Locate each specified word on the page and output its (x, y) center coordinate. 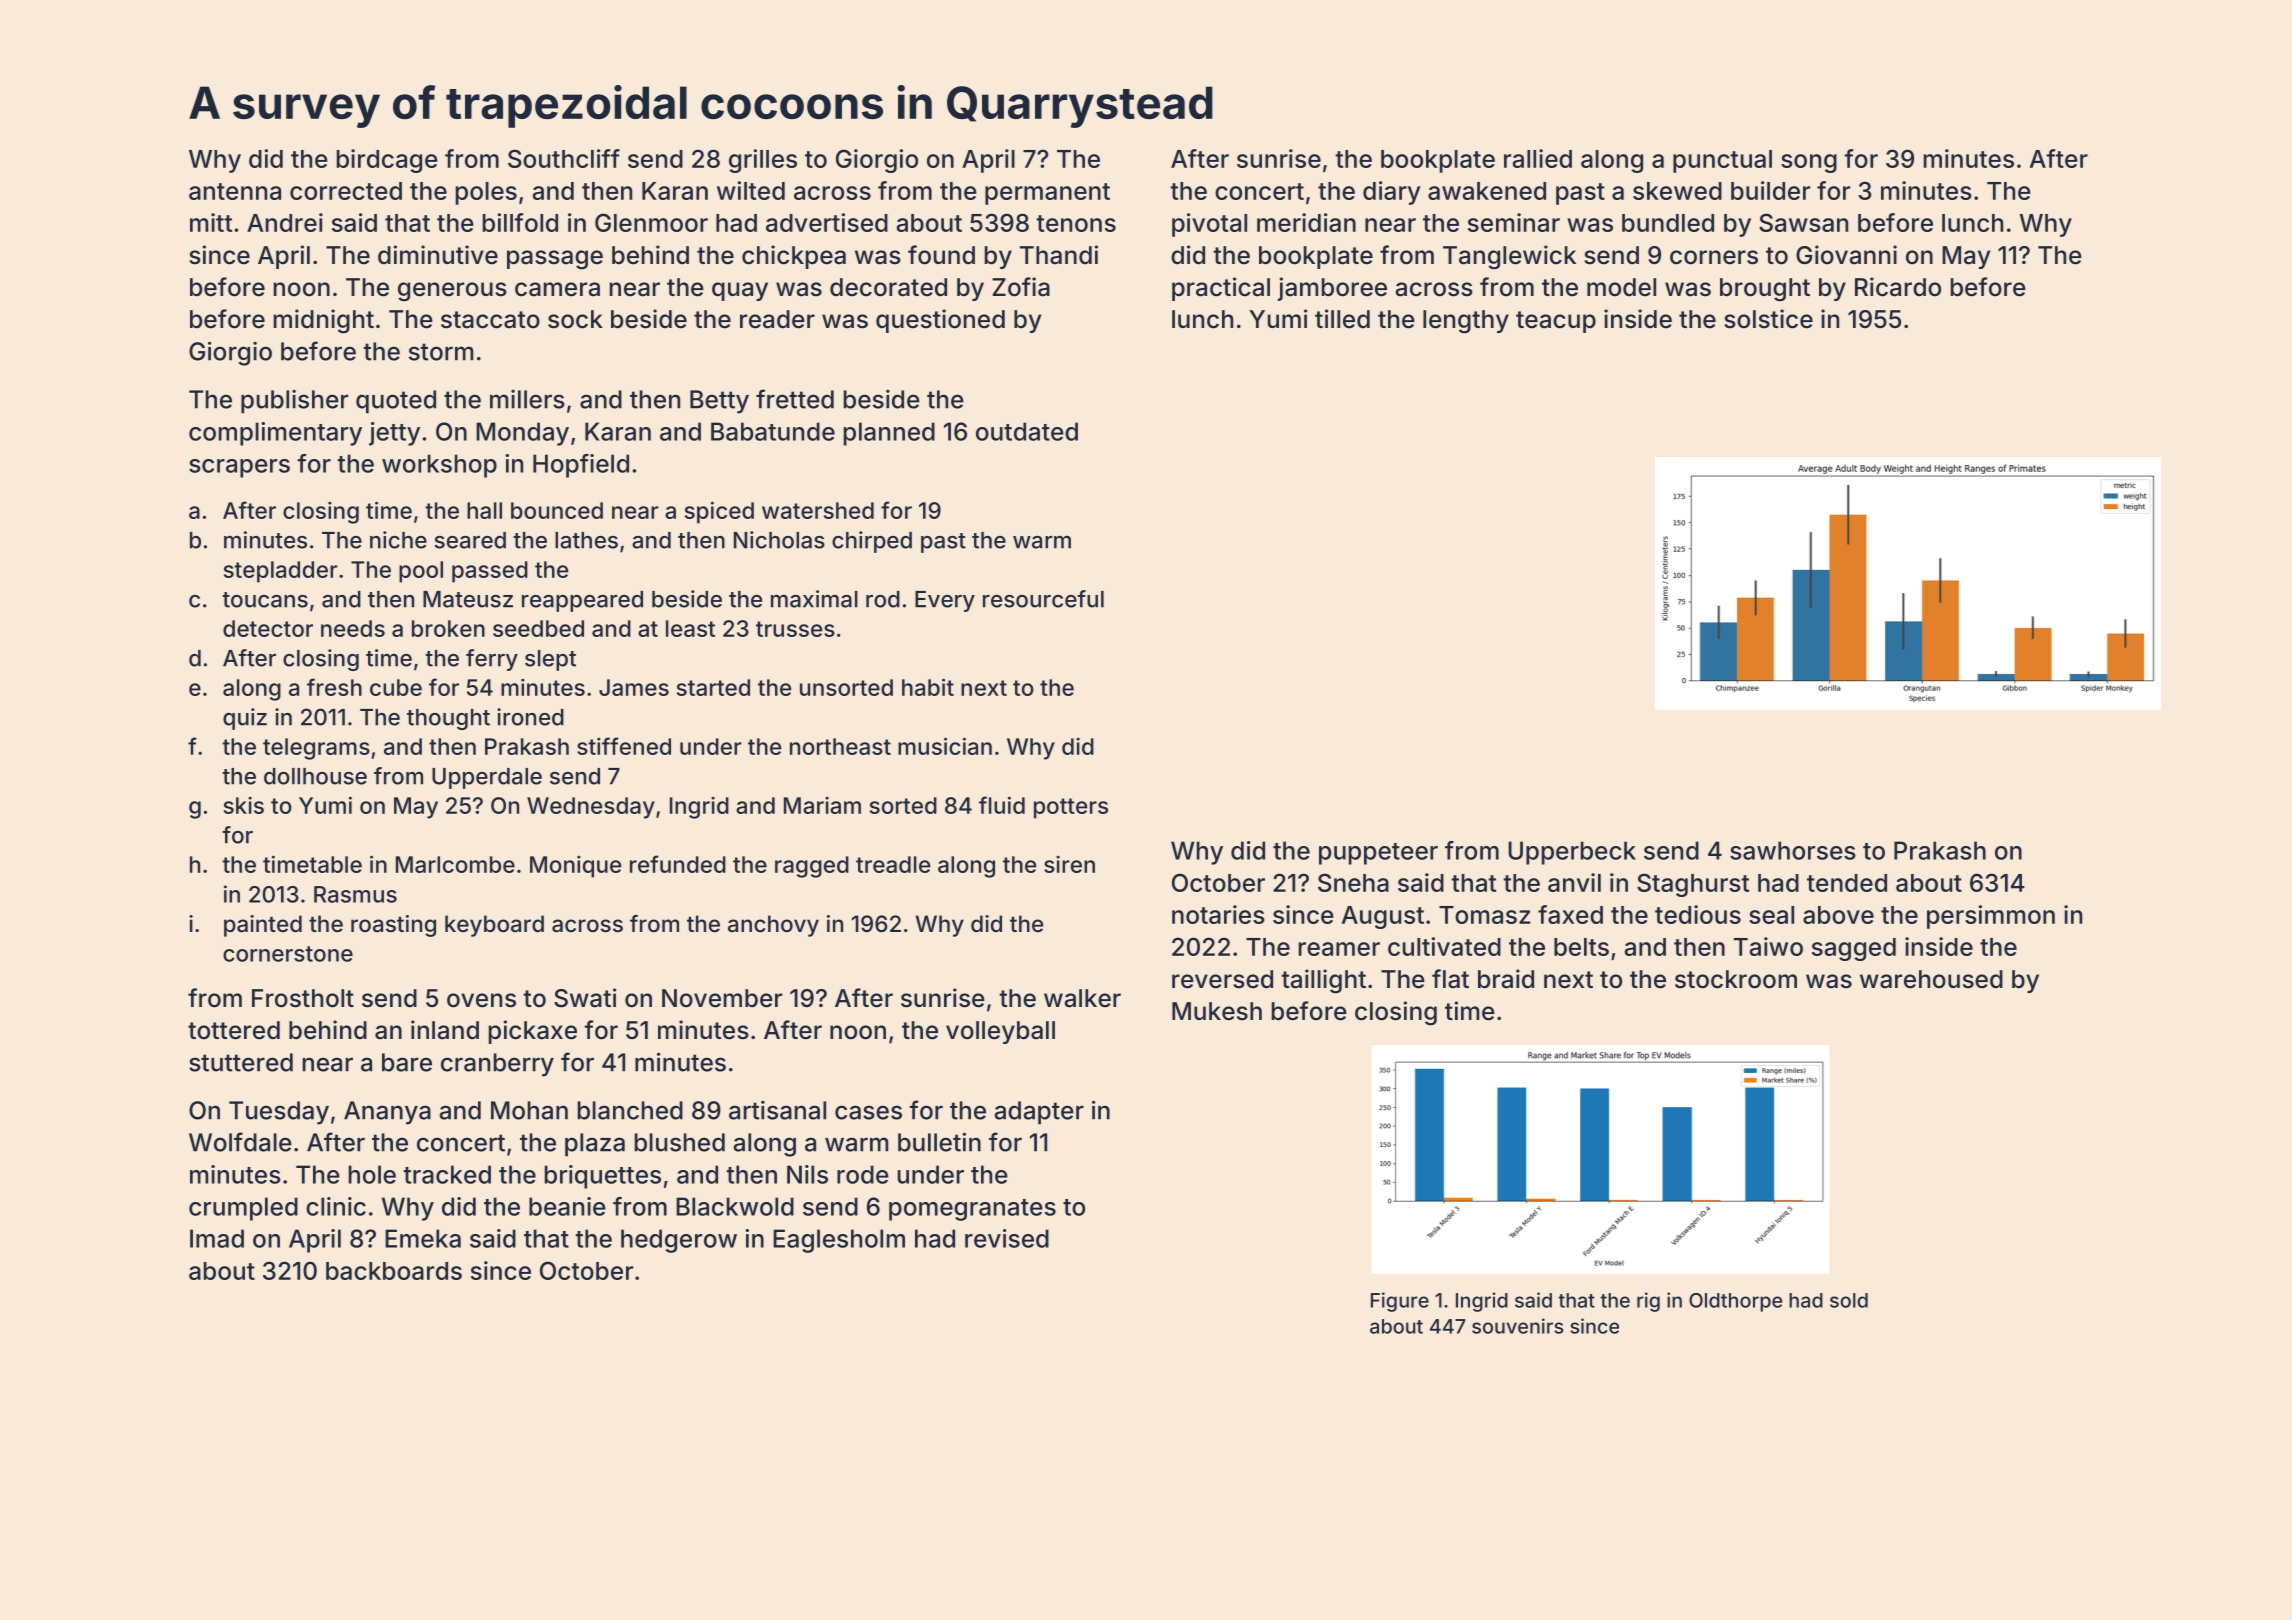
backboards (394, 1271)
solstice (1768, 319)
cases (868, 1112)
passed (490, 572)
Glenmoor (651, 222)
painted (263, 926)
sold (1849, 1300)
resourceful (1043, 599)
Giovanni (1846, 255)
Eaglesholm (839, 1241)
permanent (1047, 194)
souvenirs (1518, 1326)
